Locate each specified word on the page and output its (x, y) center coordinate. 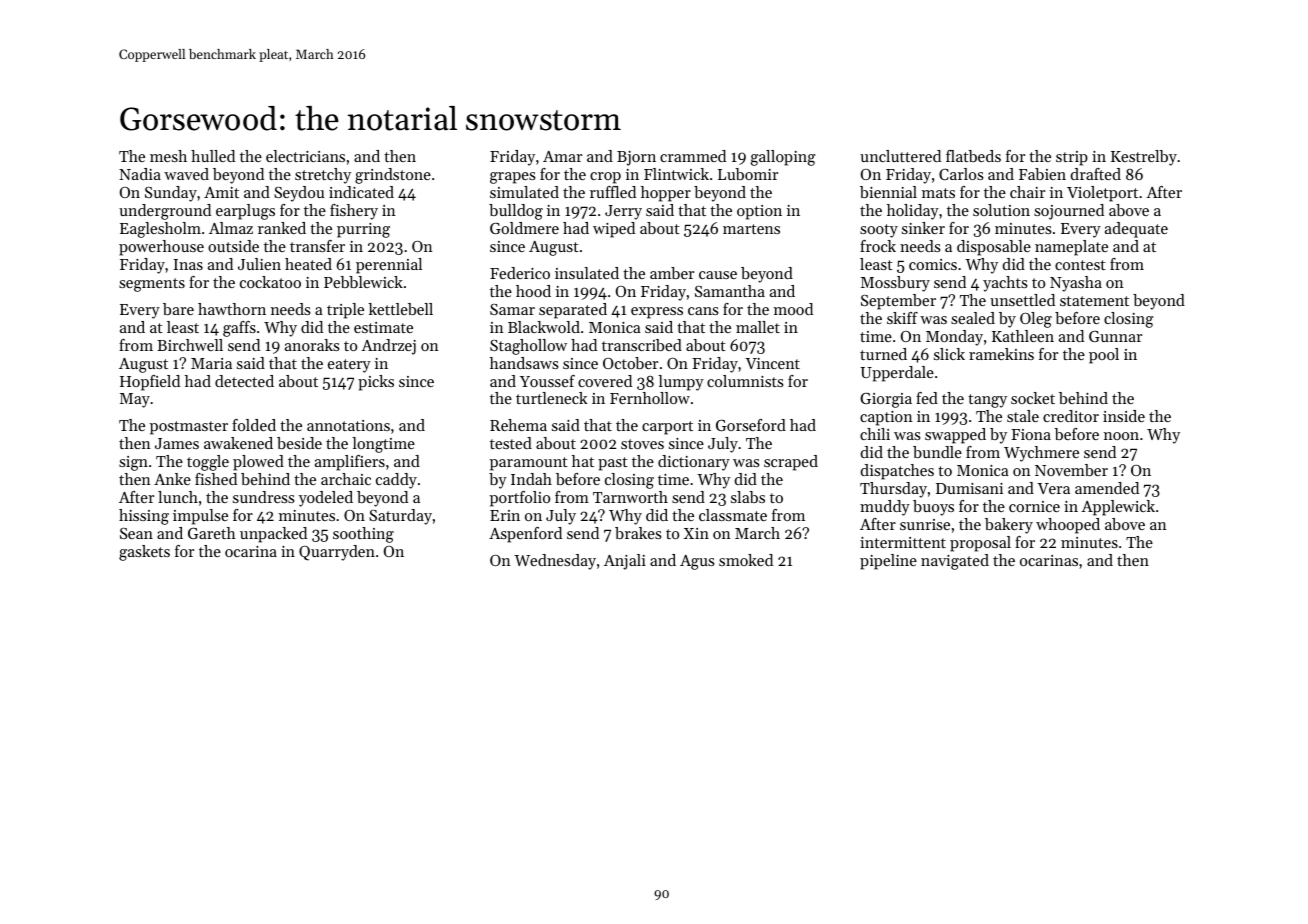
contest (1080, 265)
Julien (259, 264)
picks (376, 383)
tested (511, 443)
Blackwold (544, 327)
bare (178, 309)
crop (605, 178)
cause (718, 275)
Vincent (772, 363)
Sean (136, 533)
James (177, 443)
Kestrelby (1144, 158)
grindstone (393, 176)
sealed (973, 318)
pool (1104, 356)
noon (1121, 436)
